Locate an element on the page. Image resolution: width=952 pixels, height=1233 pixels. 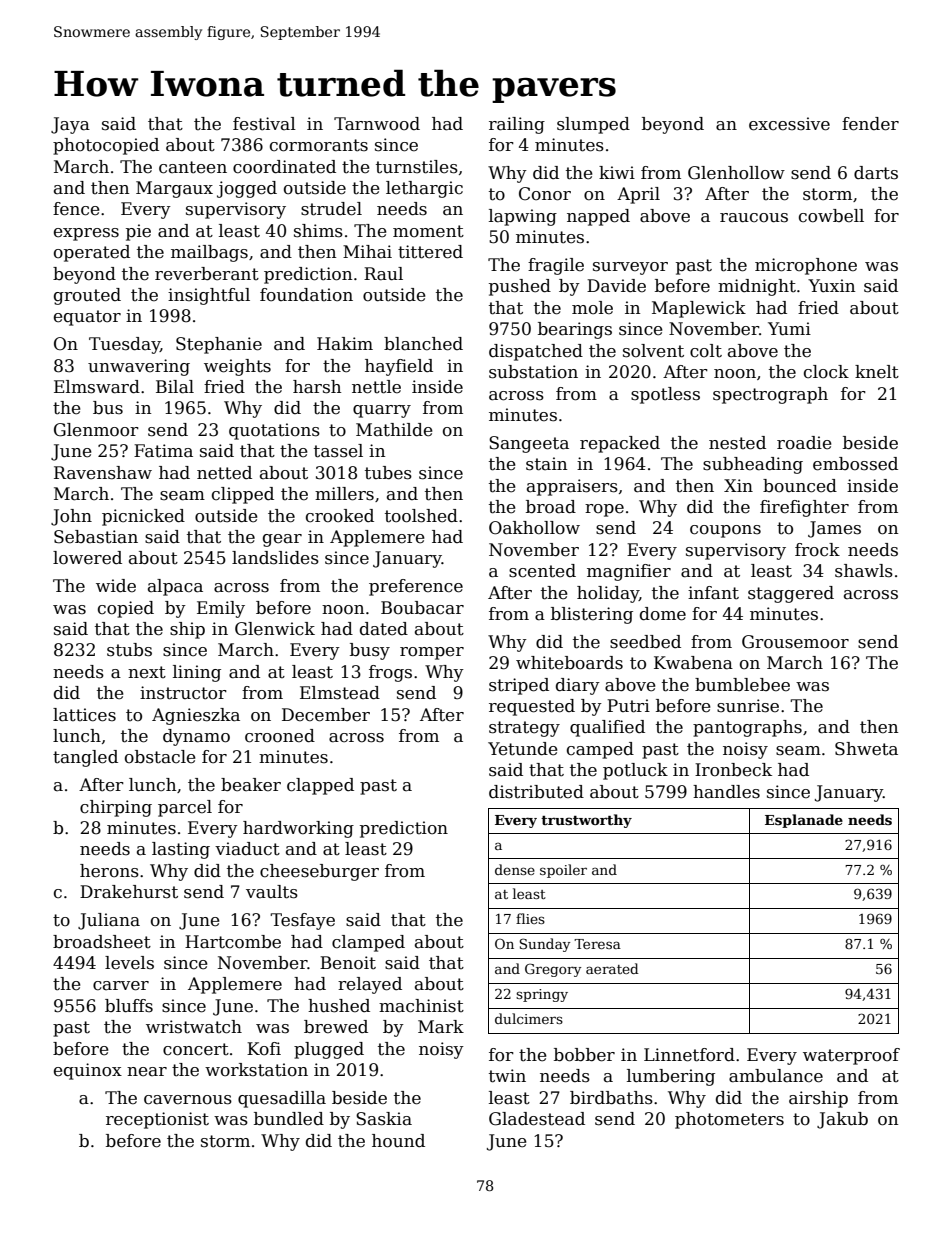
Gladestead is located at coordinates (537, 1119).
